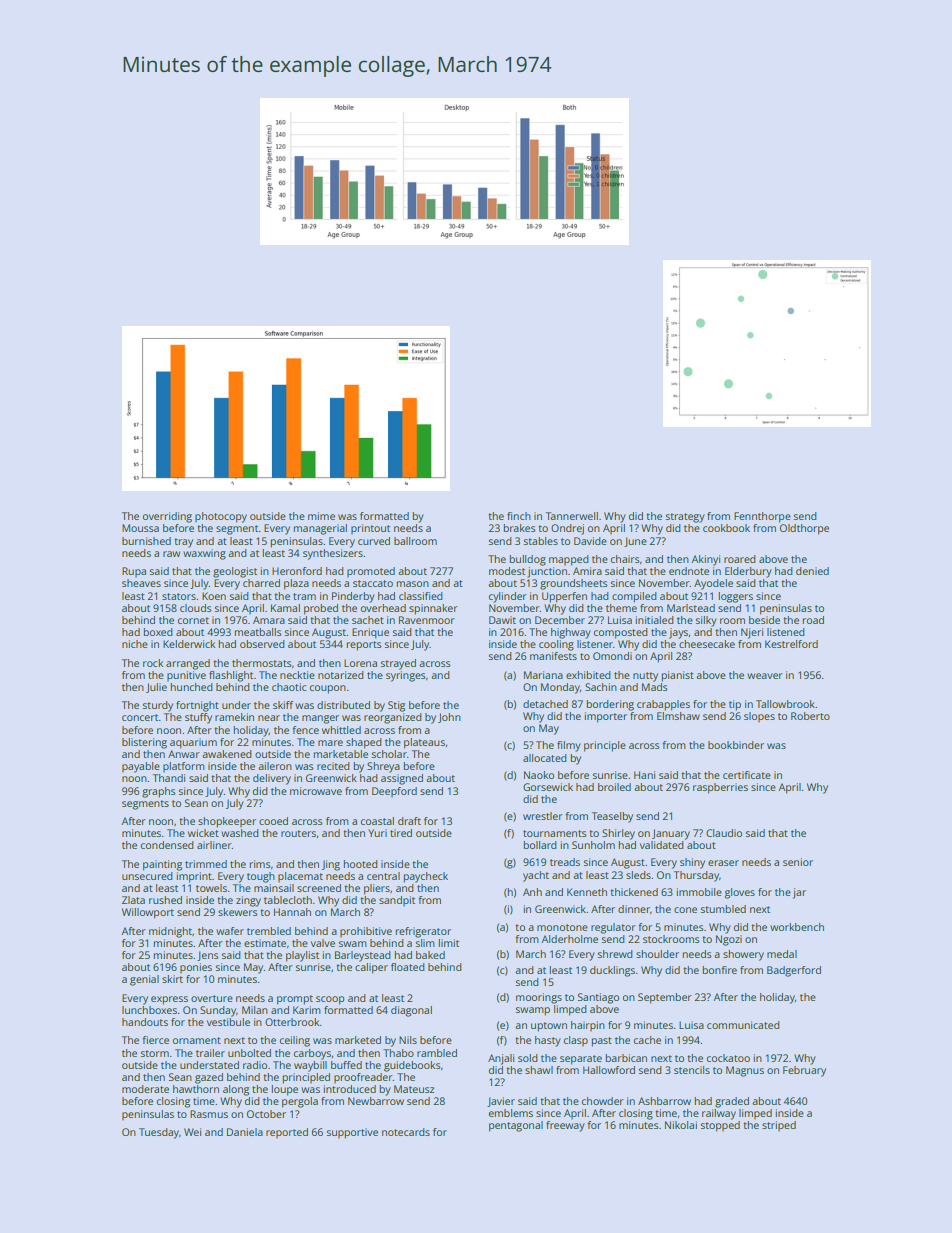 This image has height=1233, width=952. I want to click on prompt, so click(295, 1000).
